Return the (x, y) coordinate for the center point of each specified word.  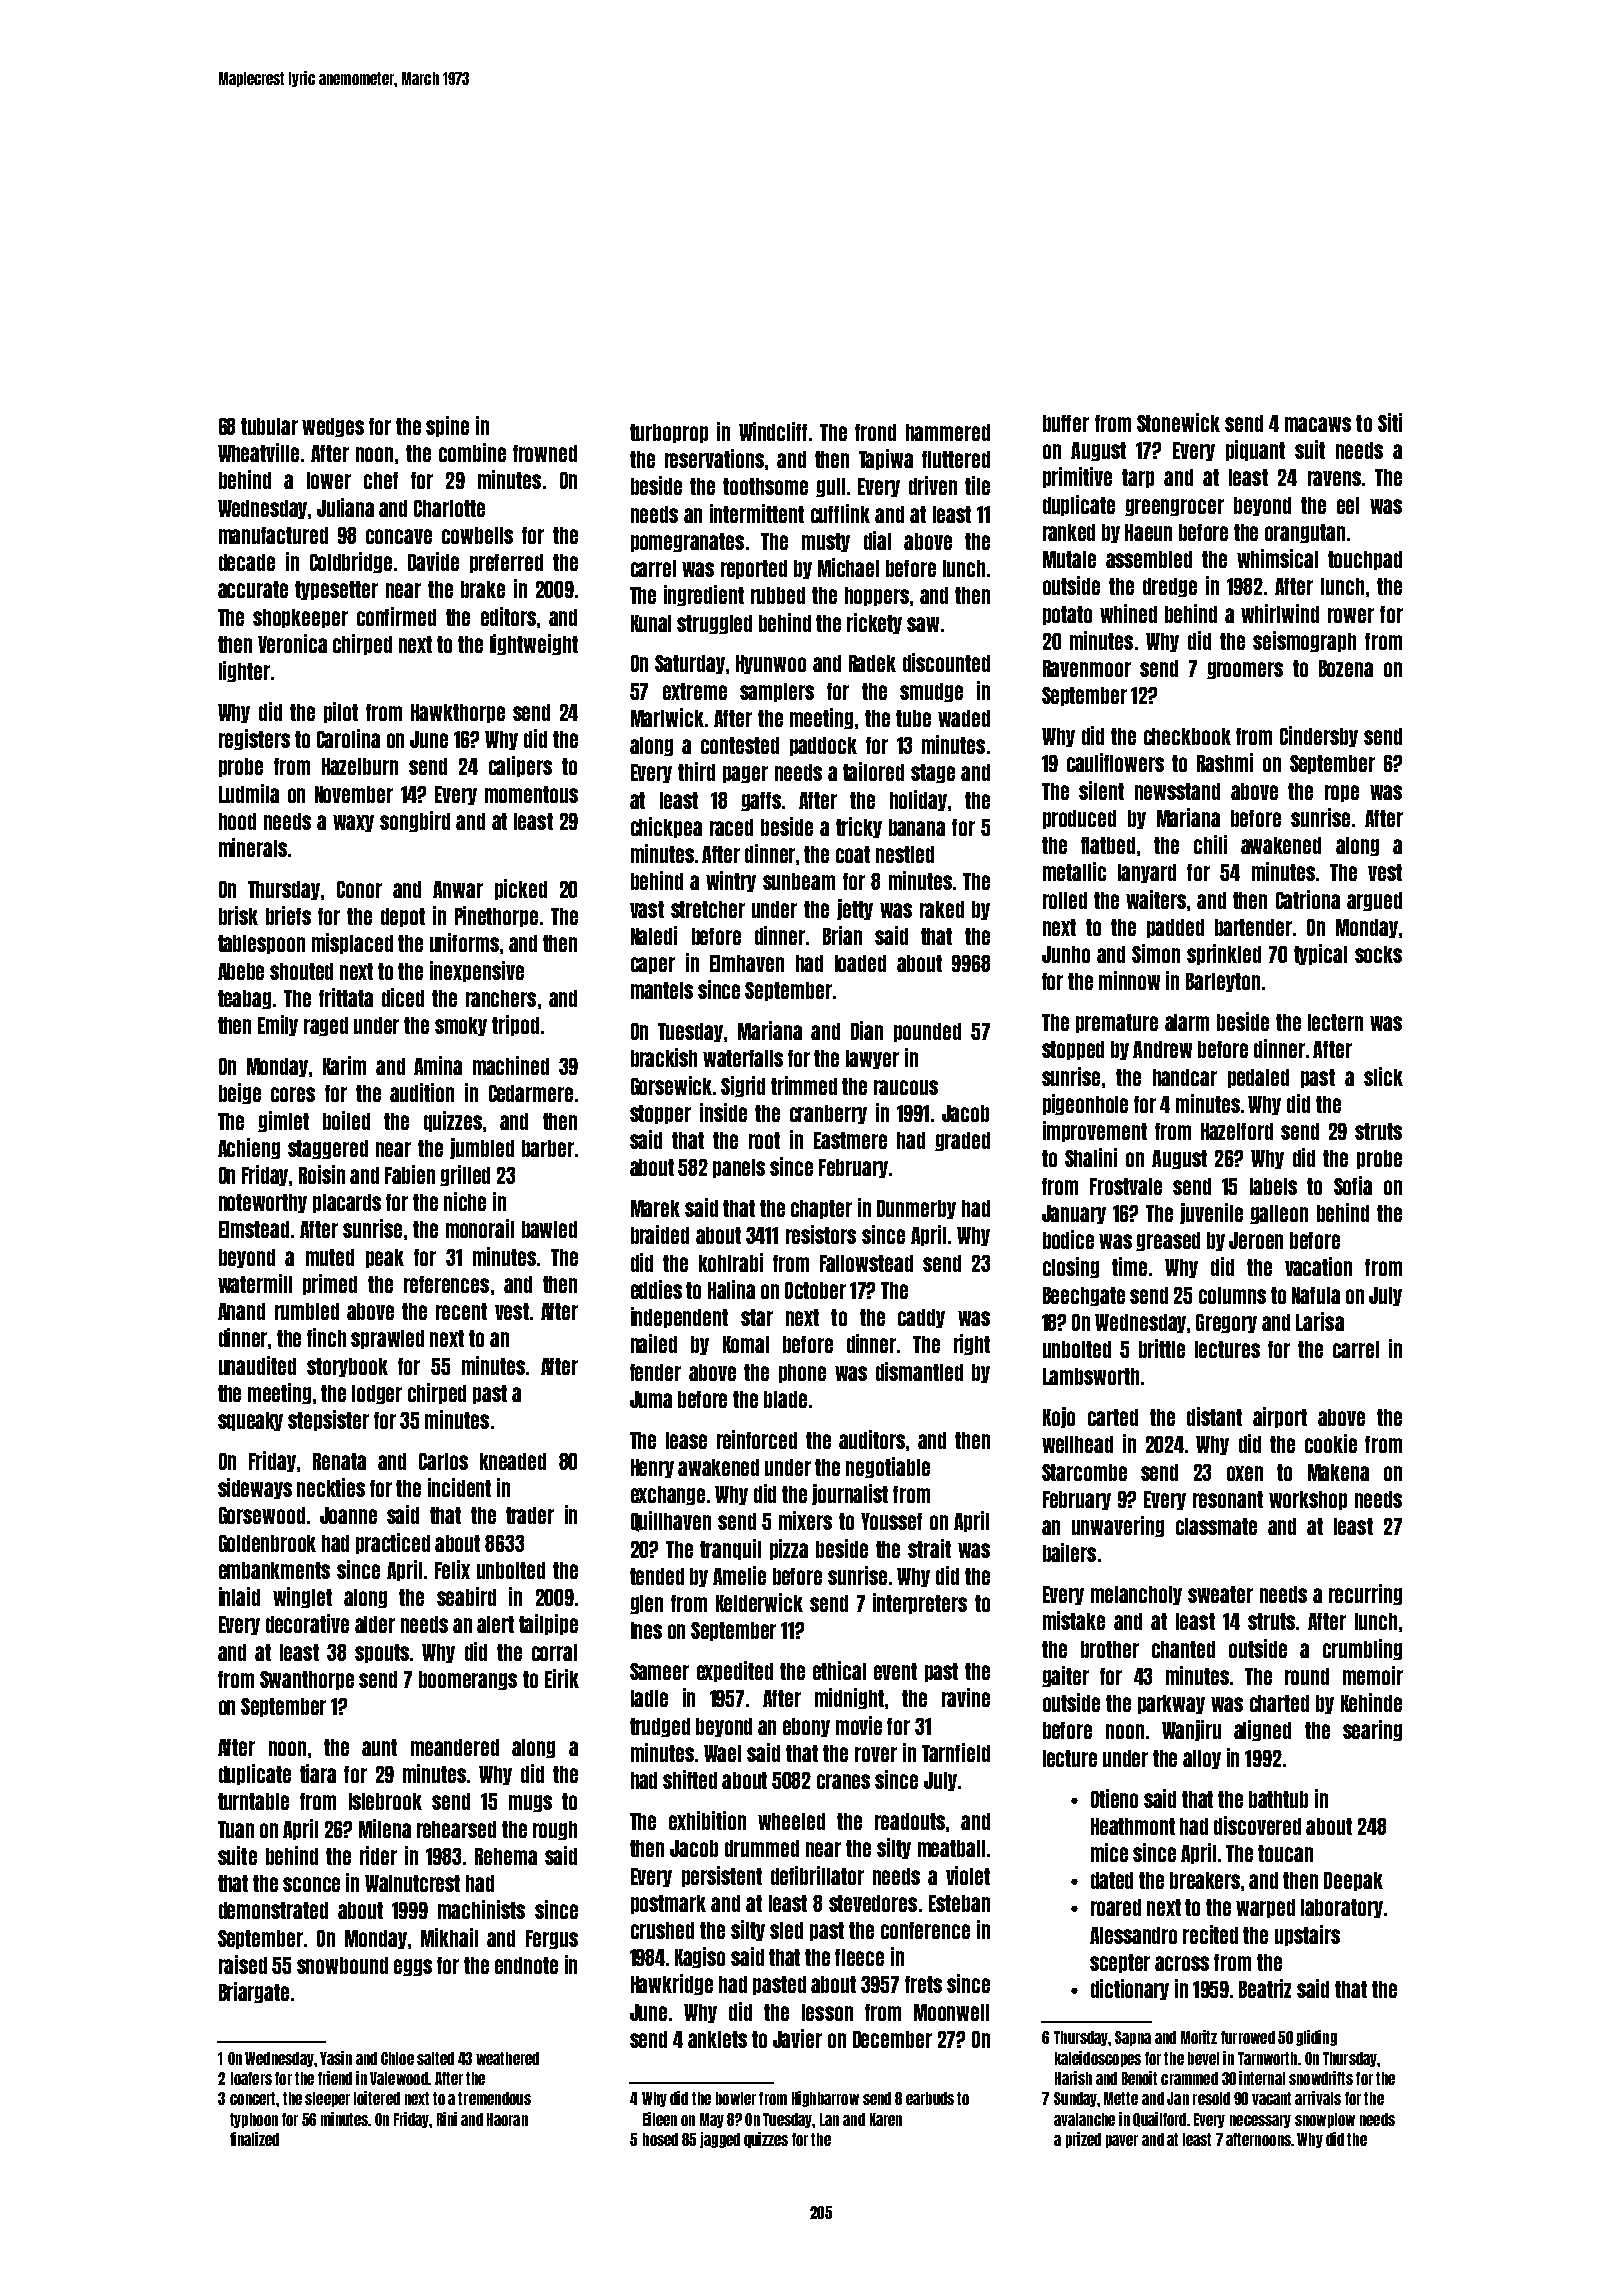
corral (554, 1652)
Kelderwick (759, 1602)
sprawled (387, 1339)
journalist (850, 1494)
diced (403, 997)
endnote (526, 1965)
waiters (1156, 899)
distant (1214, 1416)
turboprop (669, 433)
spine (447, 426)
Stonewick (1178, 422)
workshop (1308, 1500)
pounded (927, 1032)
